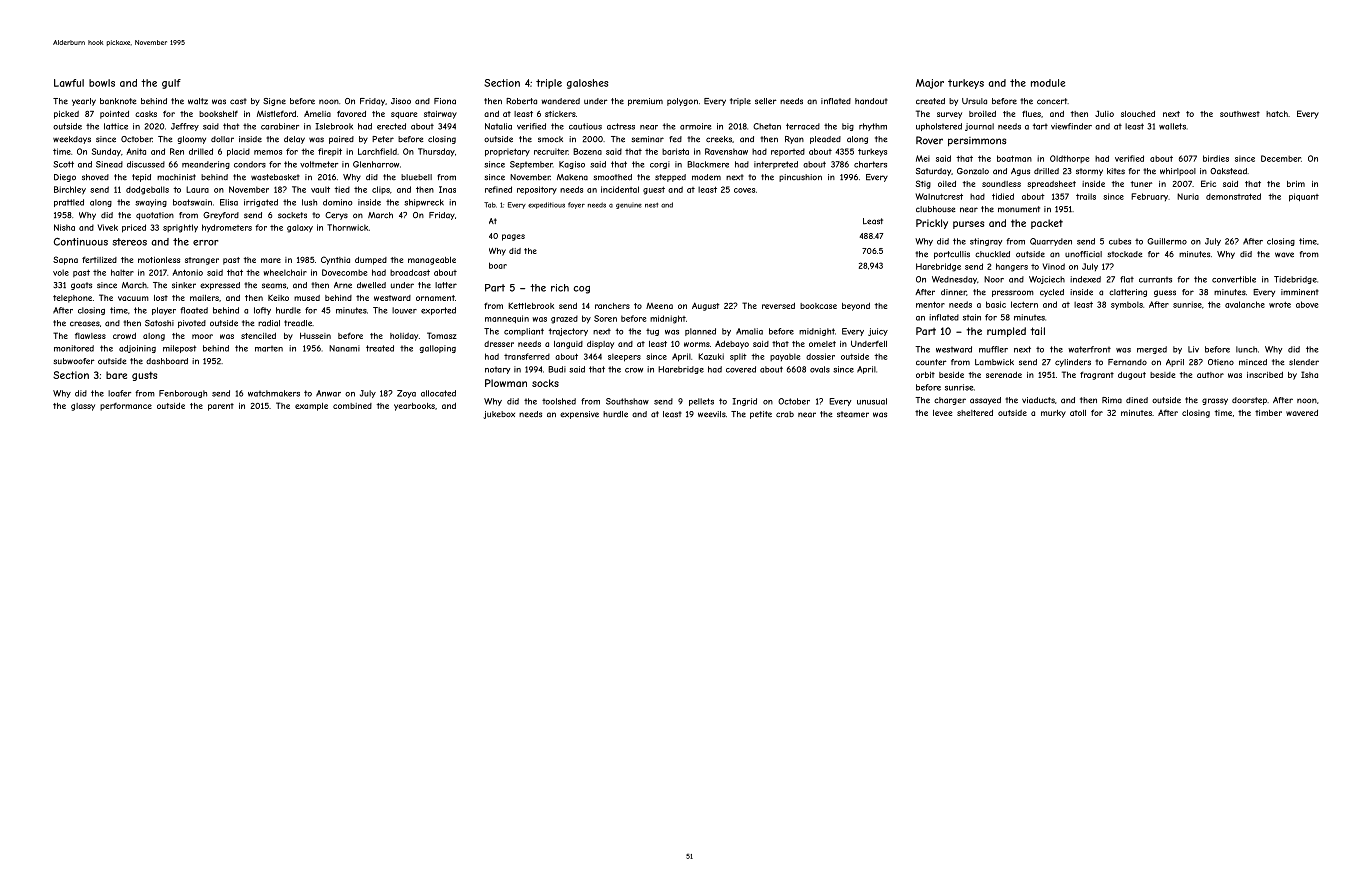 This screenshot has width=1372, height=887. I want to click on picked, so click(66, 115).
